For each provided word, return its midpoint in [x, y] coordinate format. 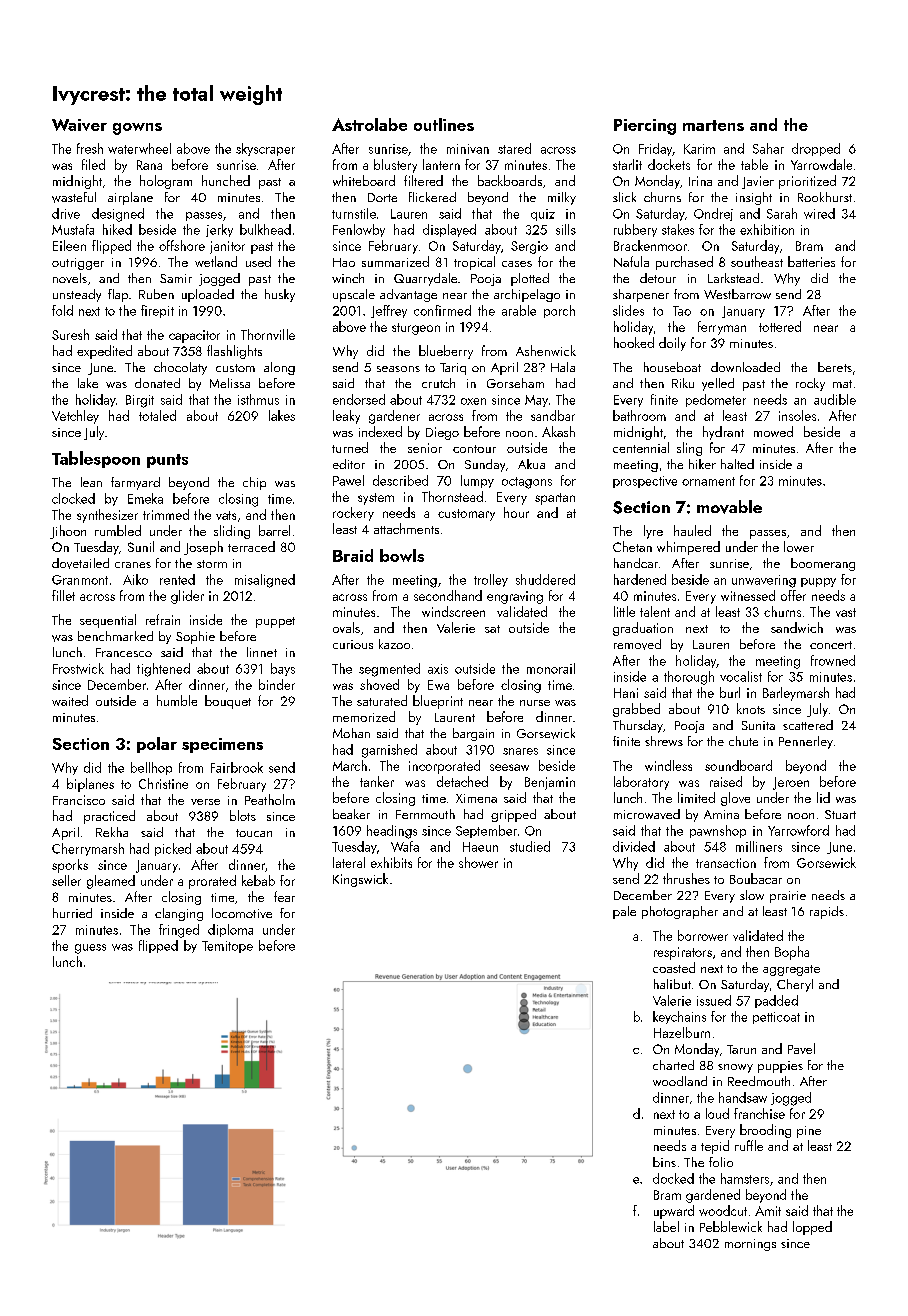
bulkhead [265, 229]
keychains [679, 1017]
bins [664, 1162]
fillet [63, 595]
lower [799, 546]
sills [566, 229]
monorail [551, 668]
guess [90, 949]
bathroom [639, 415]
